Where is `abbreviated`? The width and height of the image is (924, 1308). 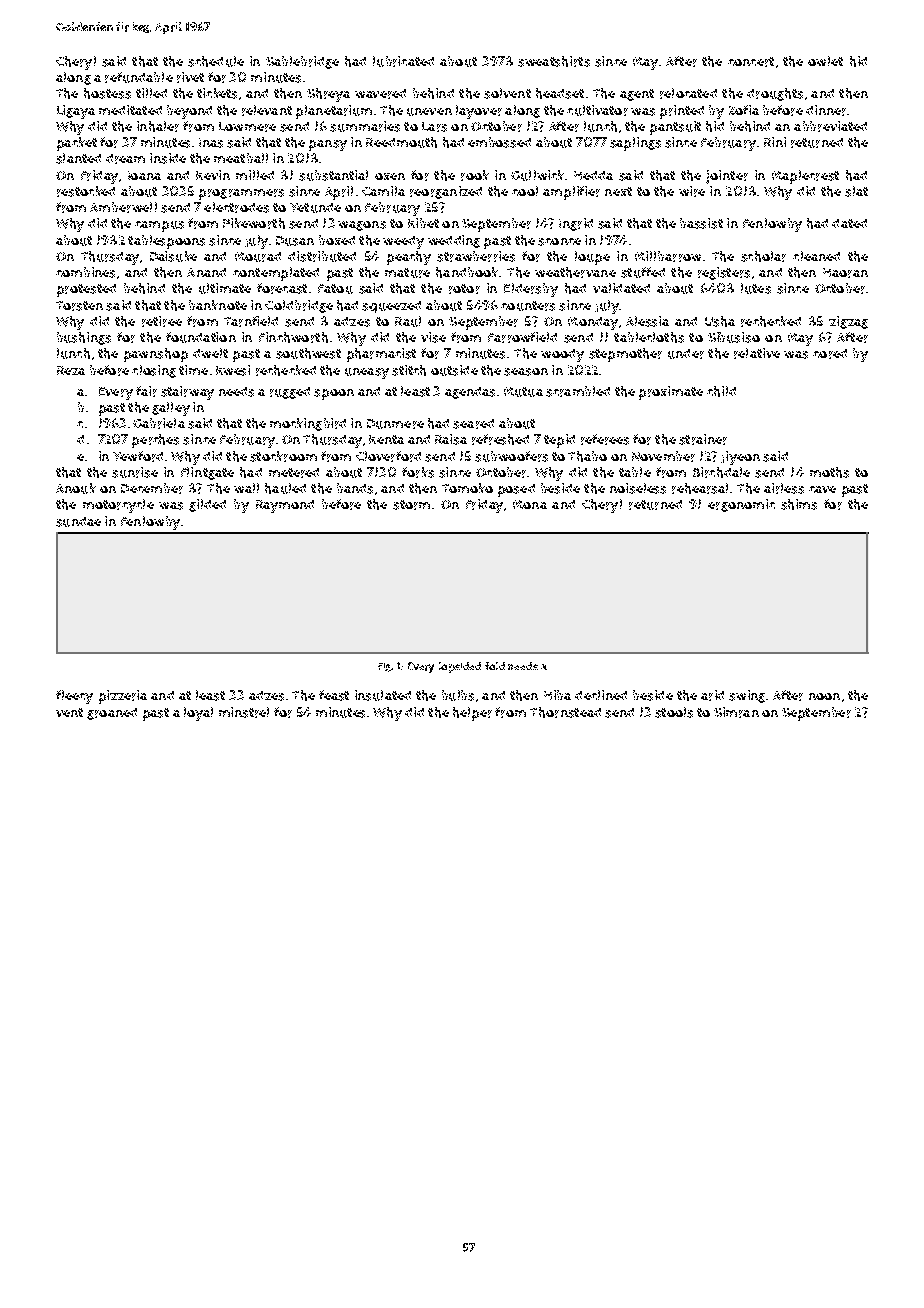 abbreviated is located at coordinates (830, 126).
